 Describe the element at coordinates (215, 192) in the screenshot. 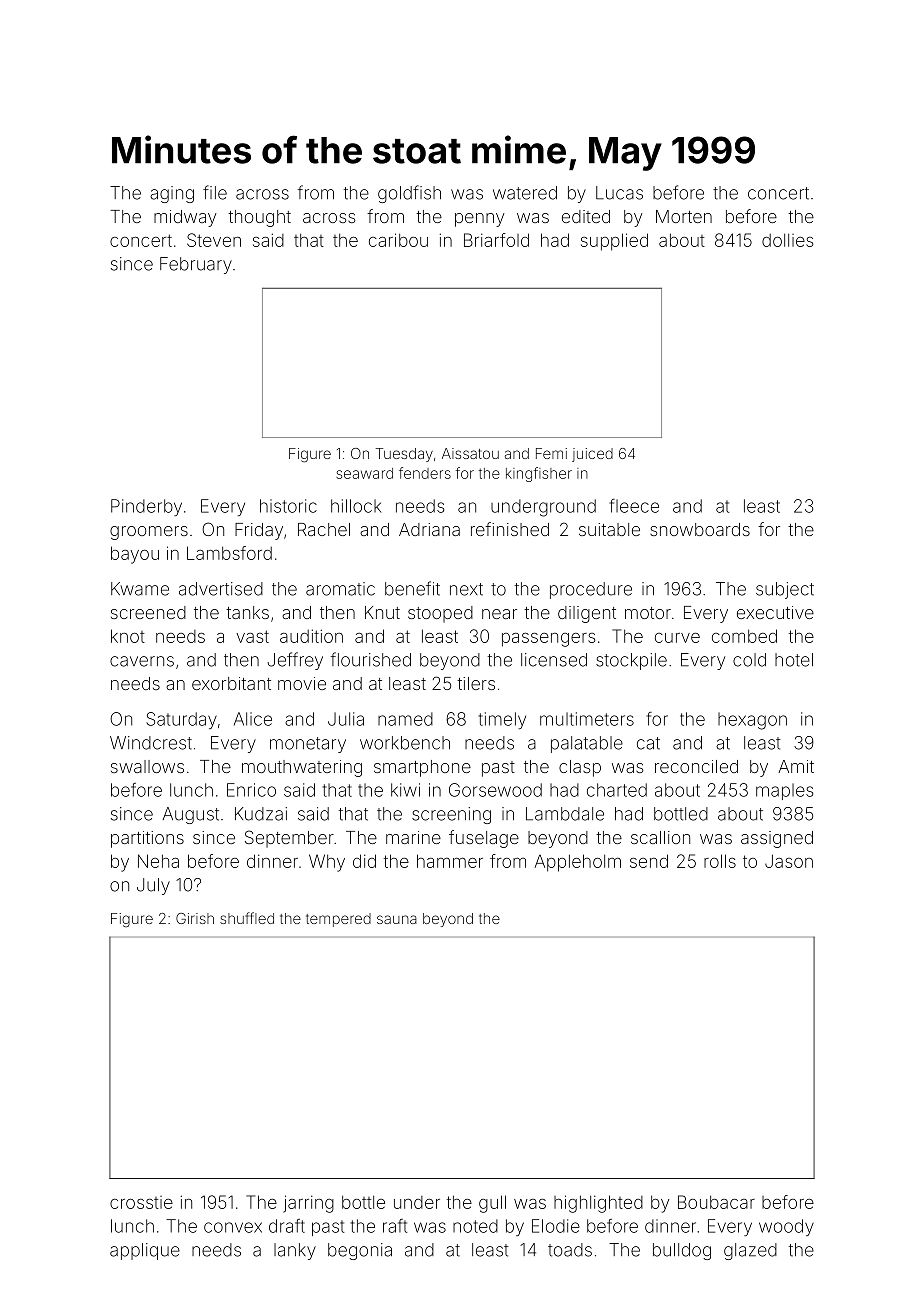

I see `file` at that location.
